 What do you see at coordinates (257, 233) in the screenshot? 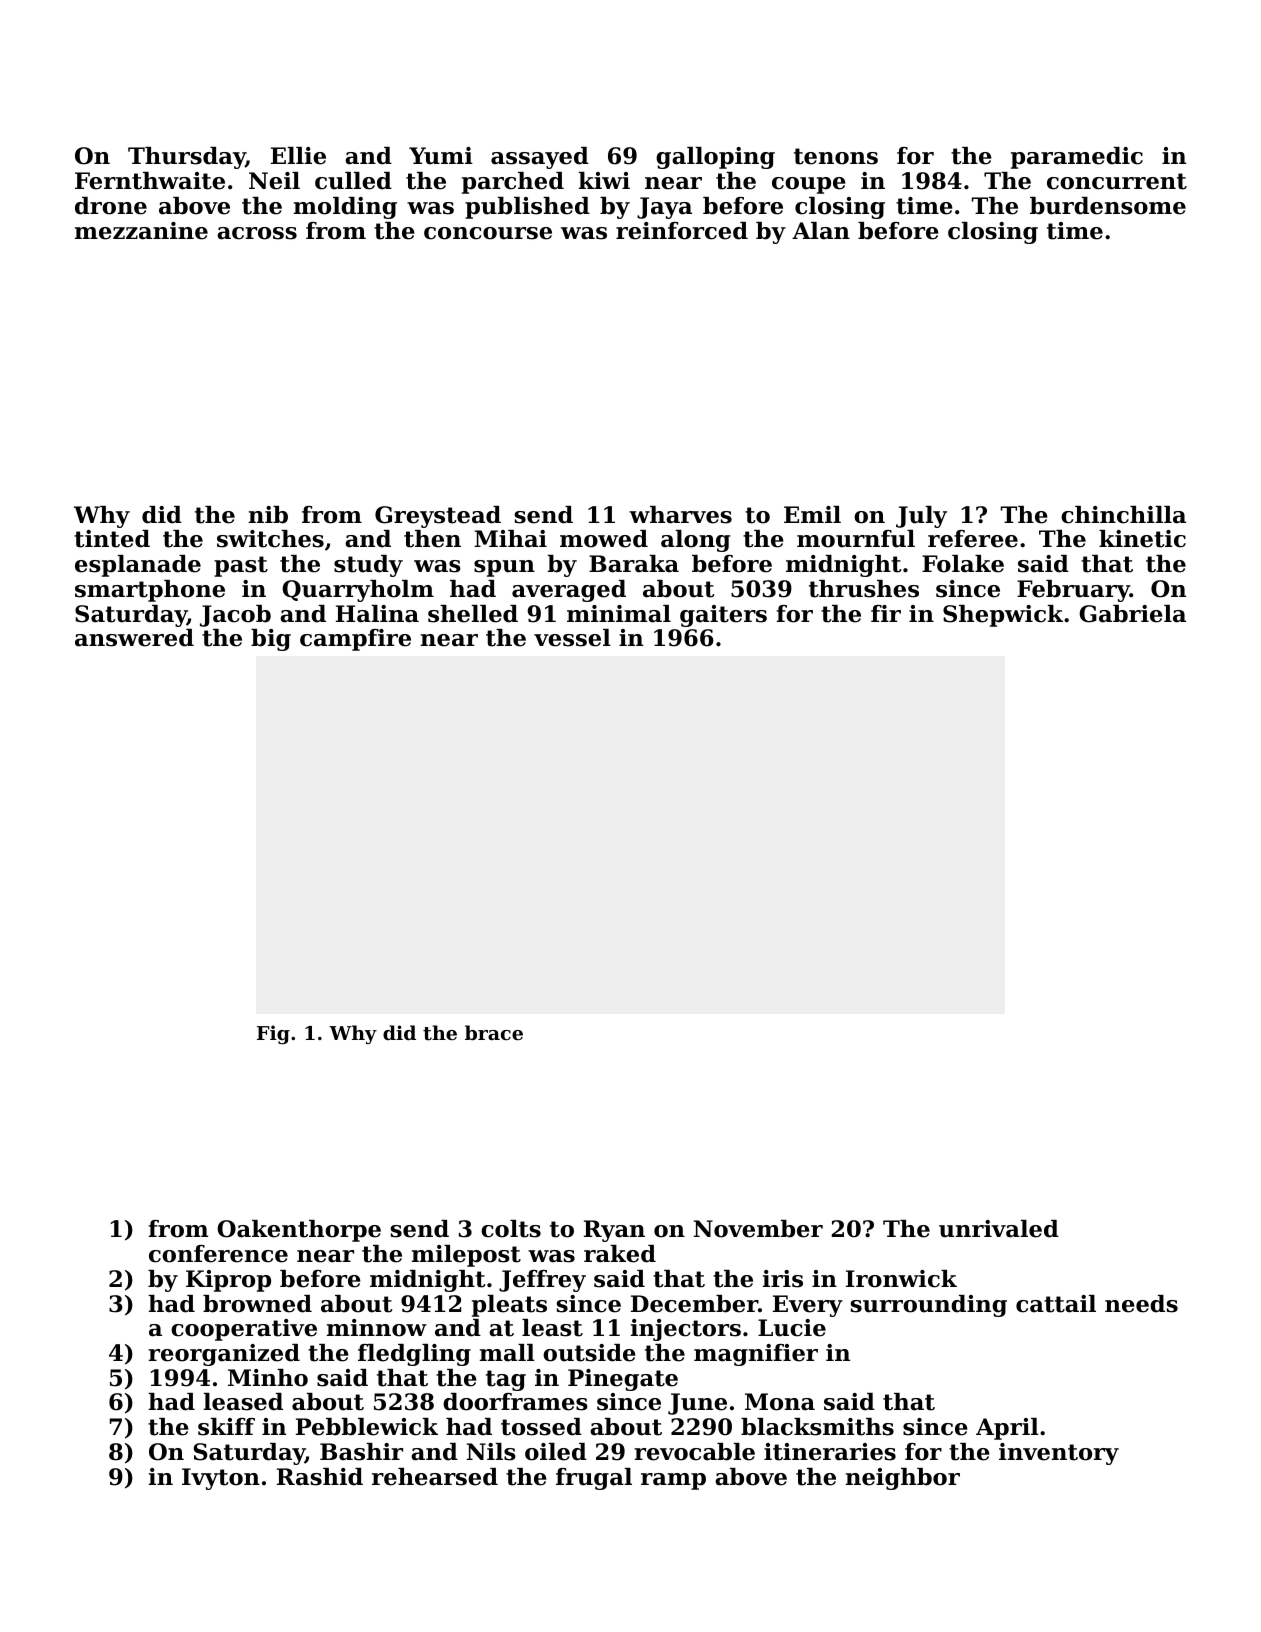
I see `across` at bounding box center [257, 233].
